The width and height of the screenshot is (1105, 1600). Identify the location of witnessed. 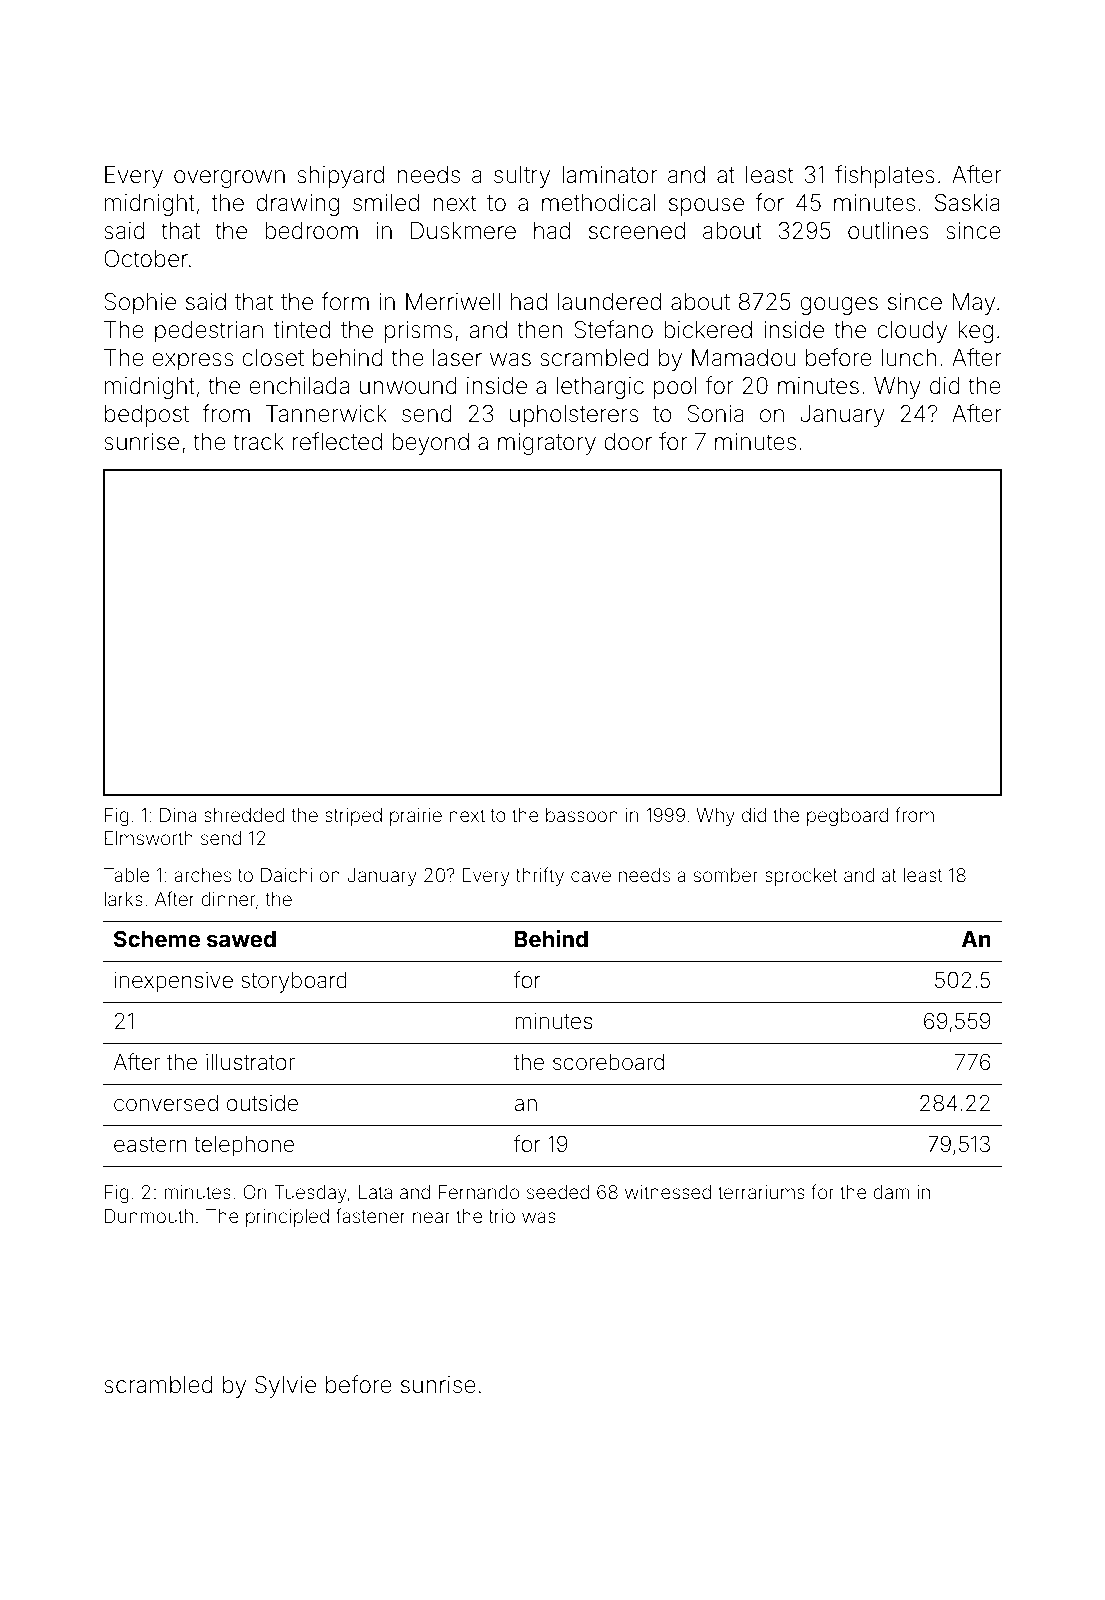
(668, 1192).
